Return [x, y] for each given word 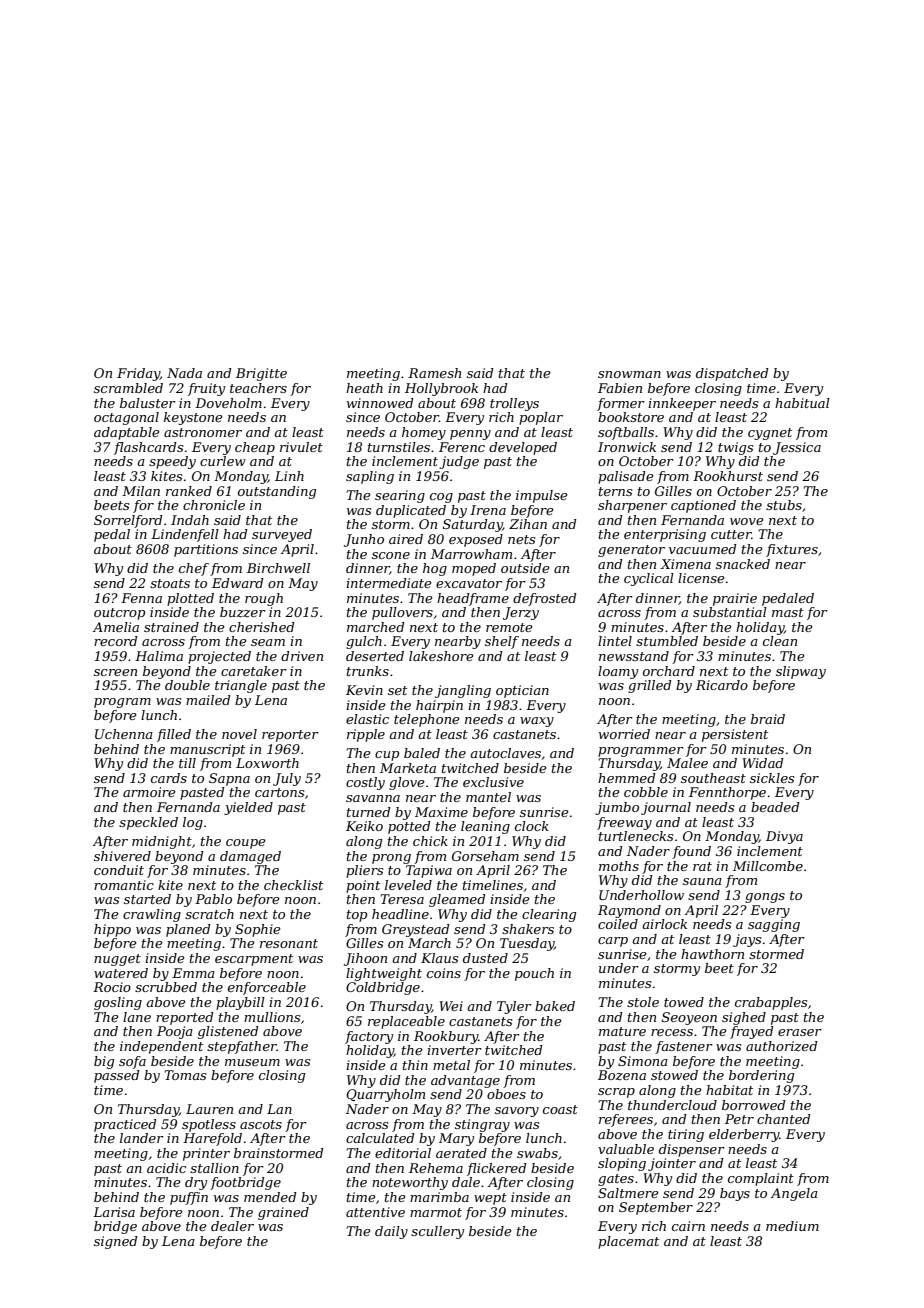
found [691, 852]
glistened [228, 1032]
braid [768, 719]
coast [560, 1109]
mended [270, 1197]
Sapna [229, 779]
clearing [549, 915]
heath [364, 388]
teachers [258, 388]
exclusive [493, 782]
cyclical [649, 579]
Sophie [258, 930]
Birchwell [278, 568]
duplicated [411, 511]
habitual [802, 403]
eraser [800, 1032]
